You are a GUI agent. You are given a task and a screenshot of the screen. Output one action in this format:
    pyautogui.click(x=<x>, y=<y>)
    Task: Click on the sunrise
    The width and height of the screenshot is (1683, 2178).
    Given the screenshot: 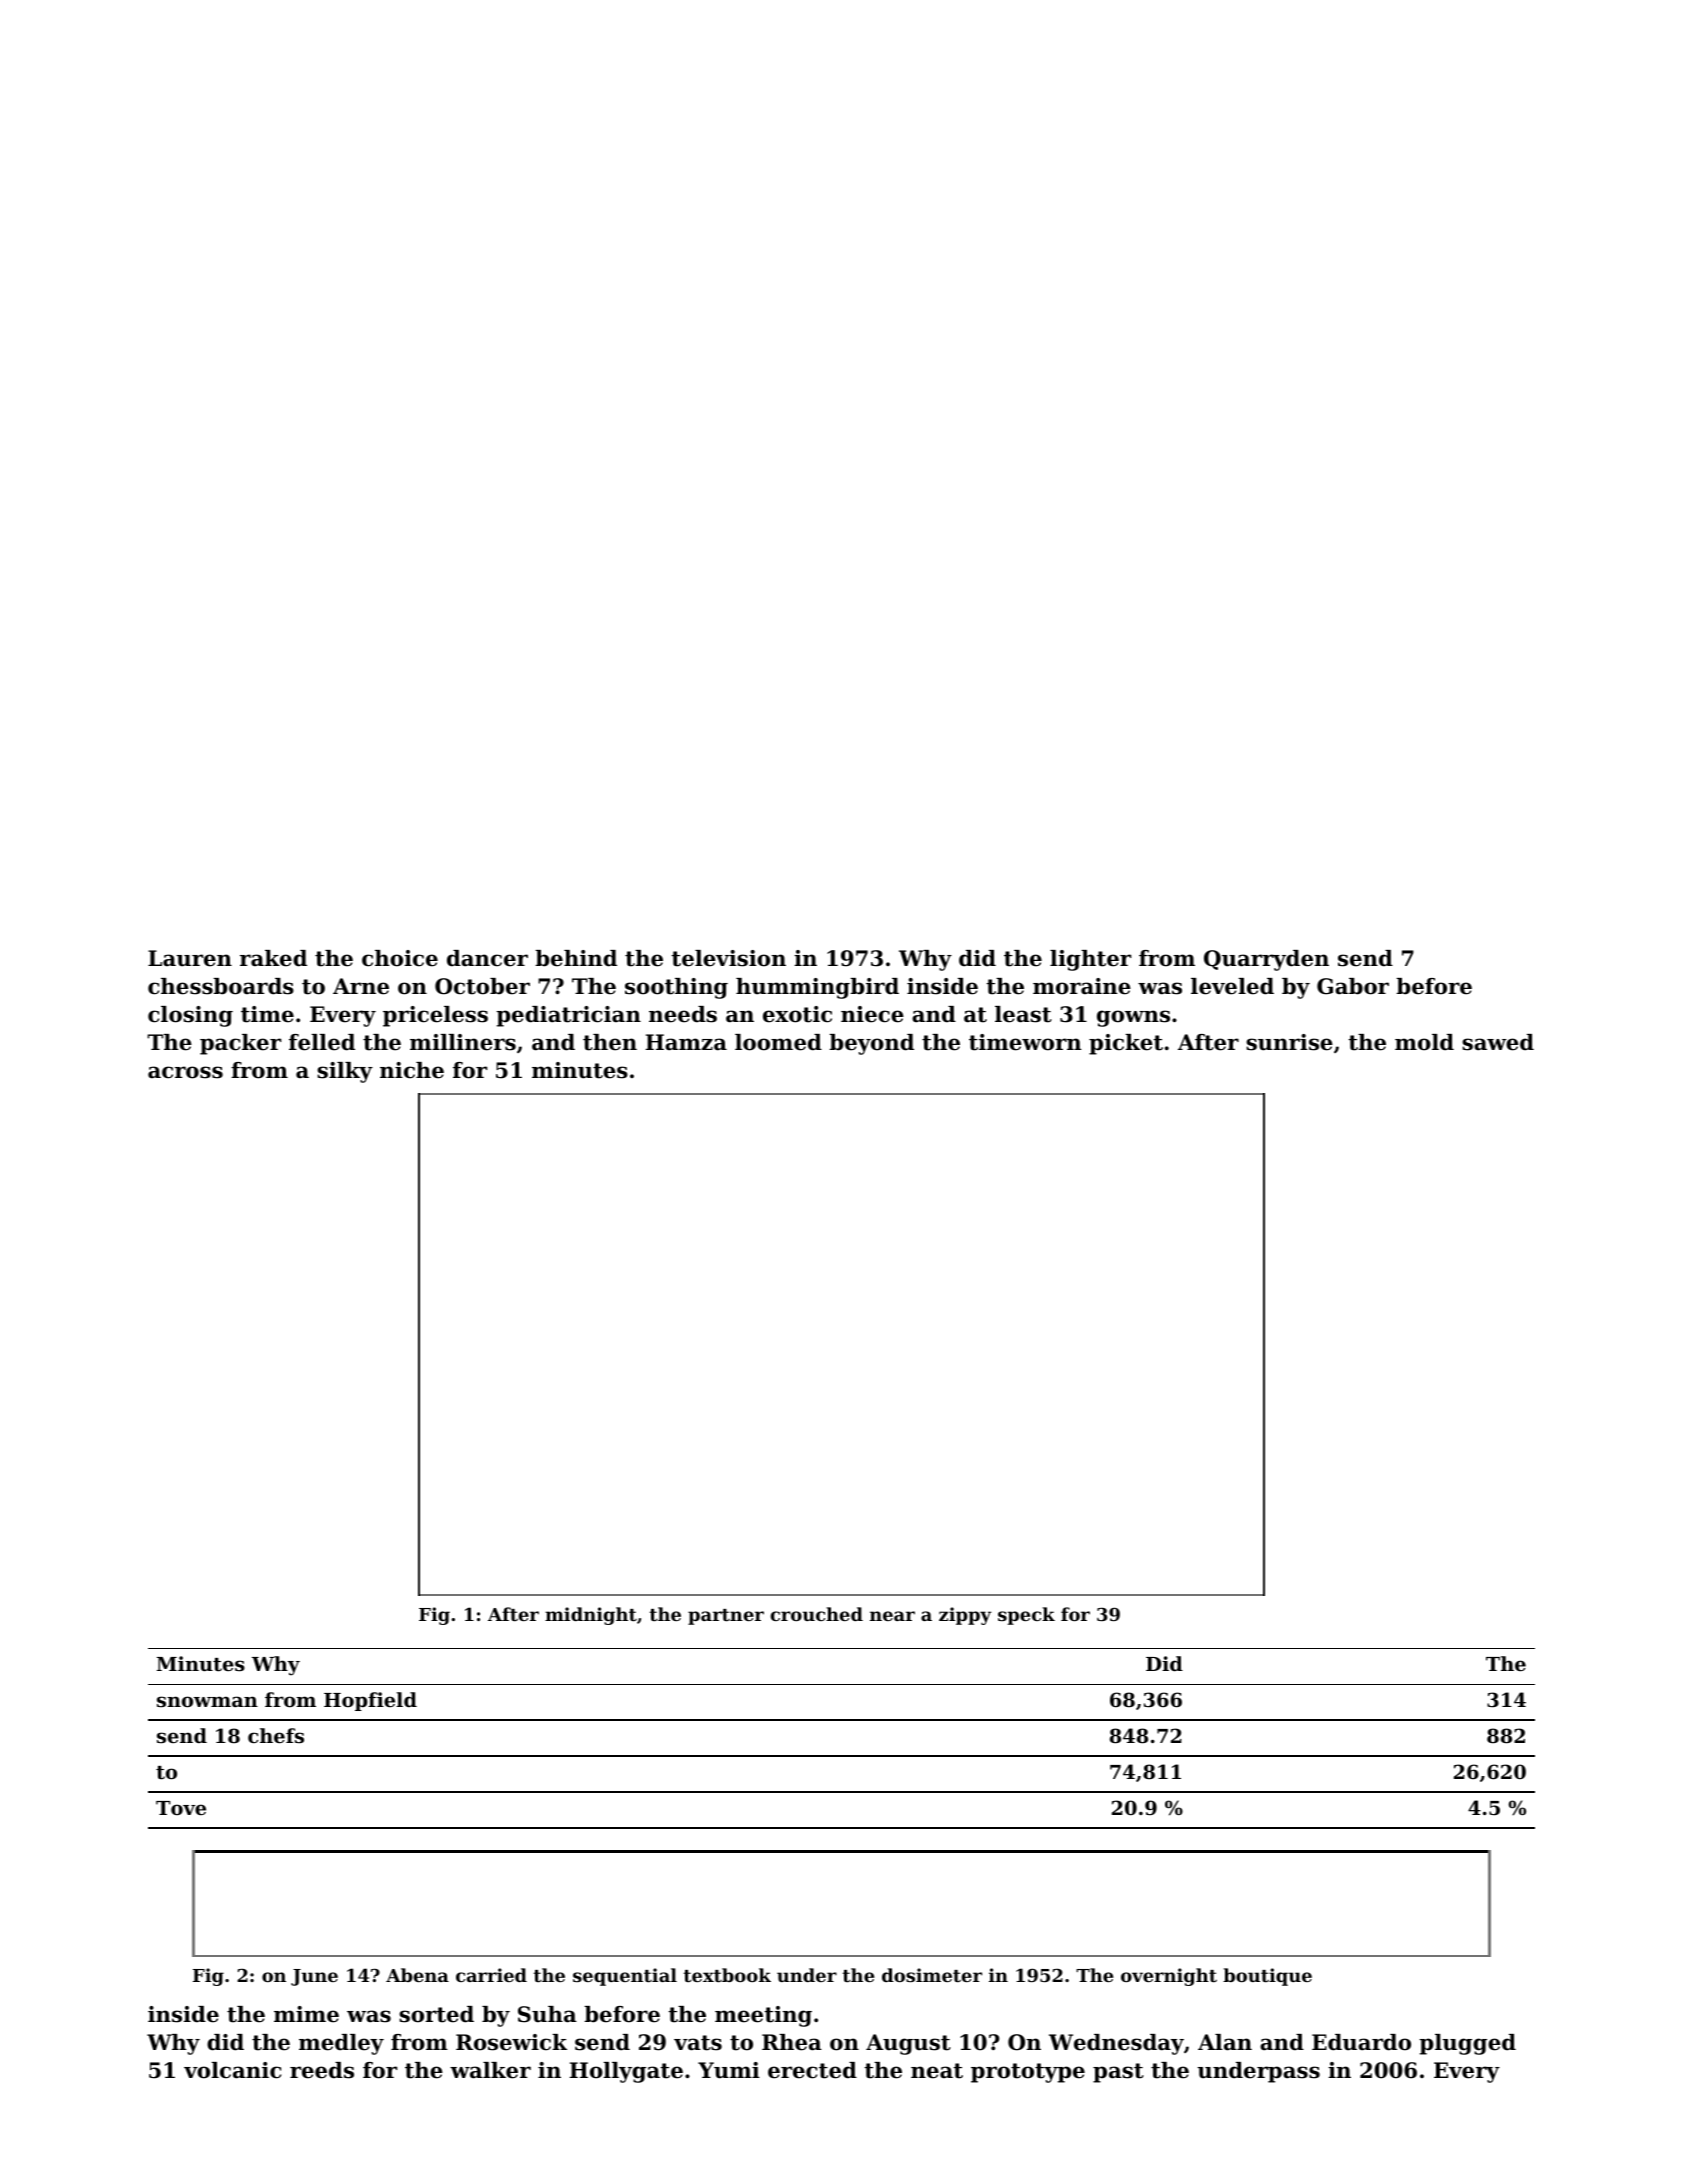 What is the action you would take?
    pyautogui.click(x=1289, y=1042)
